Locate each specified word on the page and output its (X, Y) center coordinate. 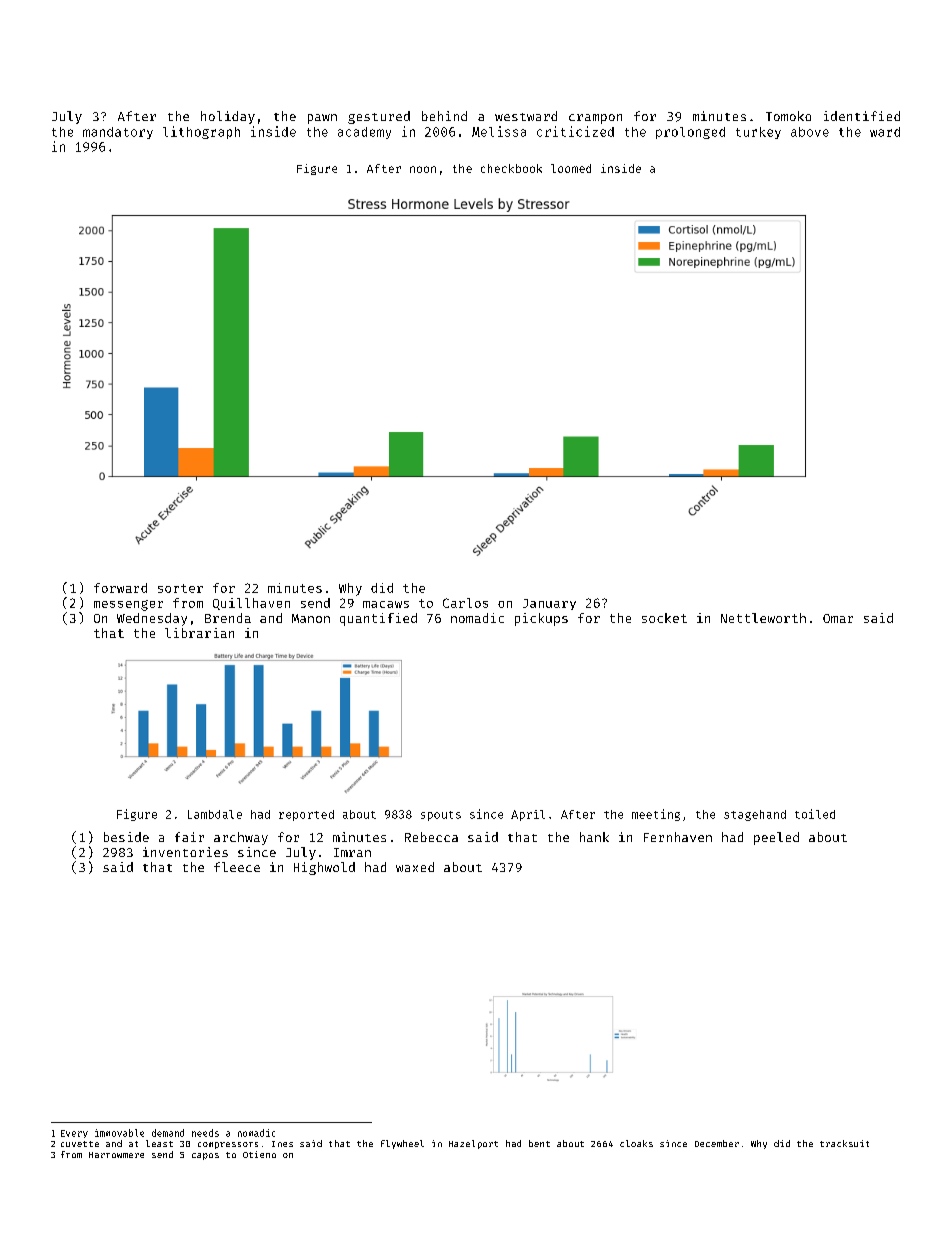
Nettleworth (763, 618)
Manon (311, 618)
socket (664, 618)
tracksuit (844, 1143)
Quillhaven (251, 604)
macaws (386, 604)
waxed (415, 867)
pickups (541, 619)
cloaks (636, 1143)
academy (364, 133)
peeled (776, 838)
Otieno (259, 1154)
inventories (185, 852)
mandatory (118, 133)
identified (862, 116)
